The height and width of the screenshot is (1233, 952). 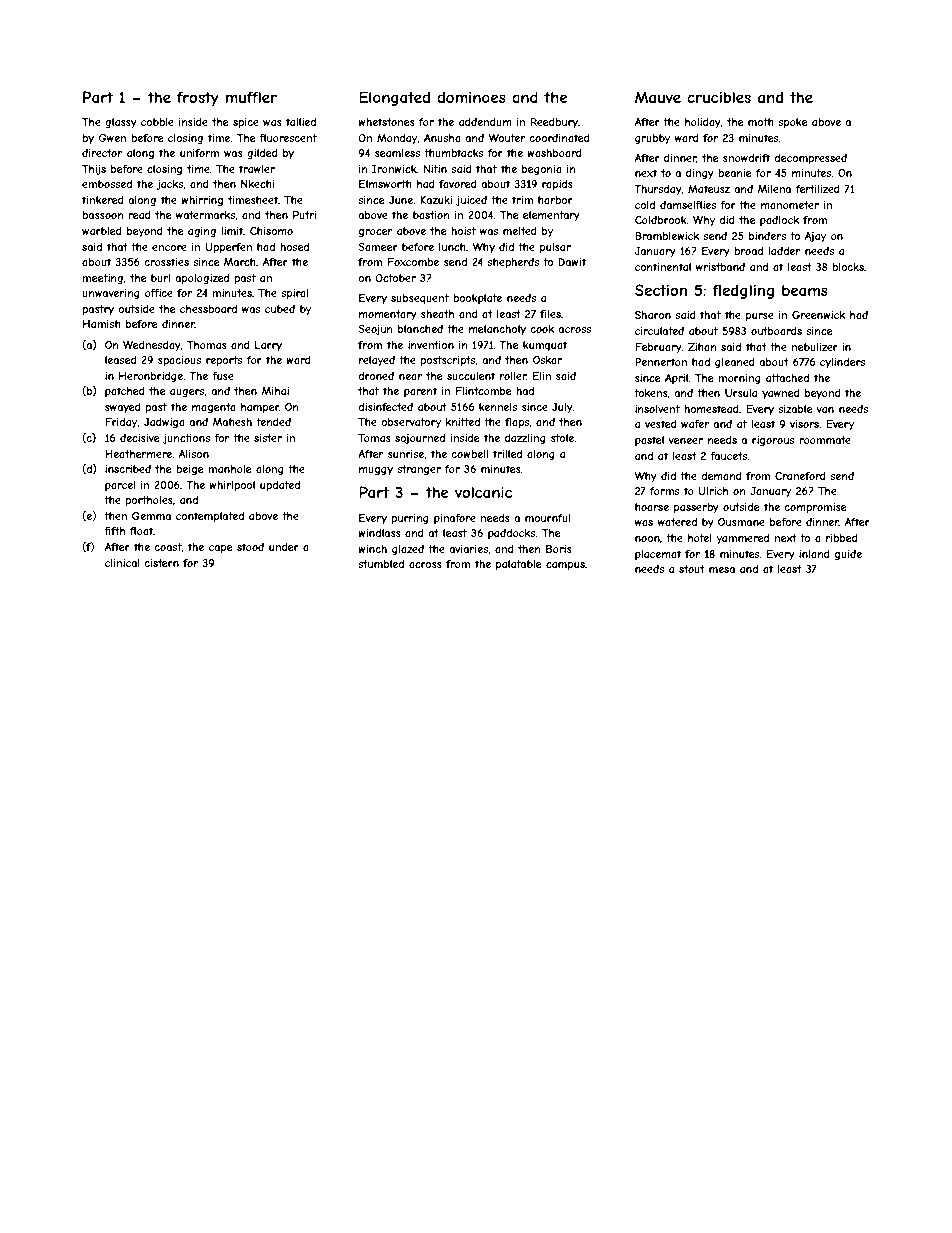 I want to click on crucibles, so click(x=719, y=97).
